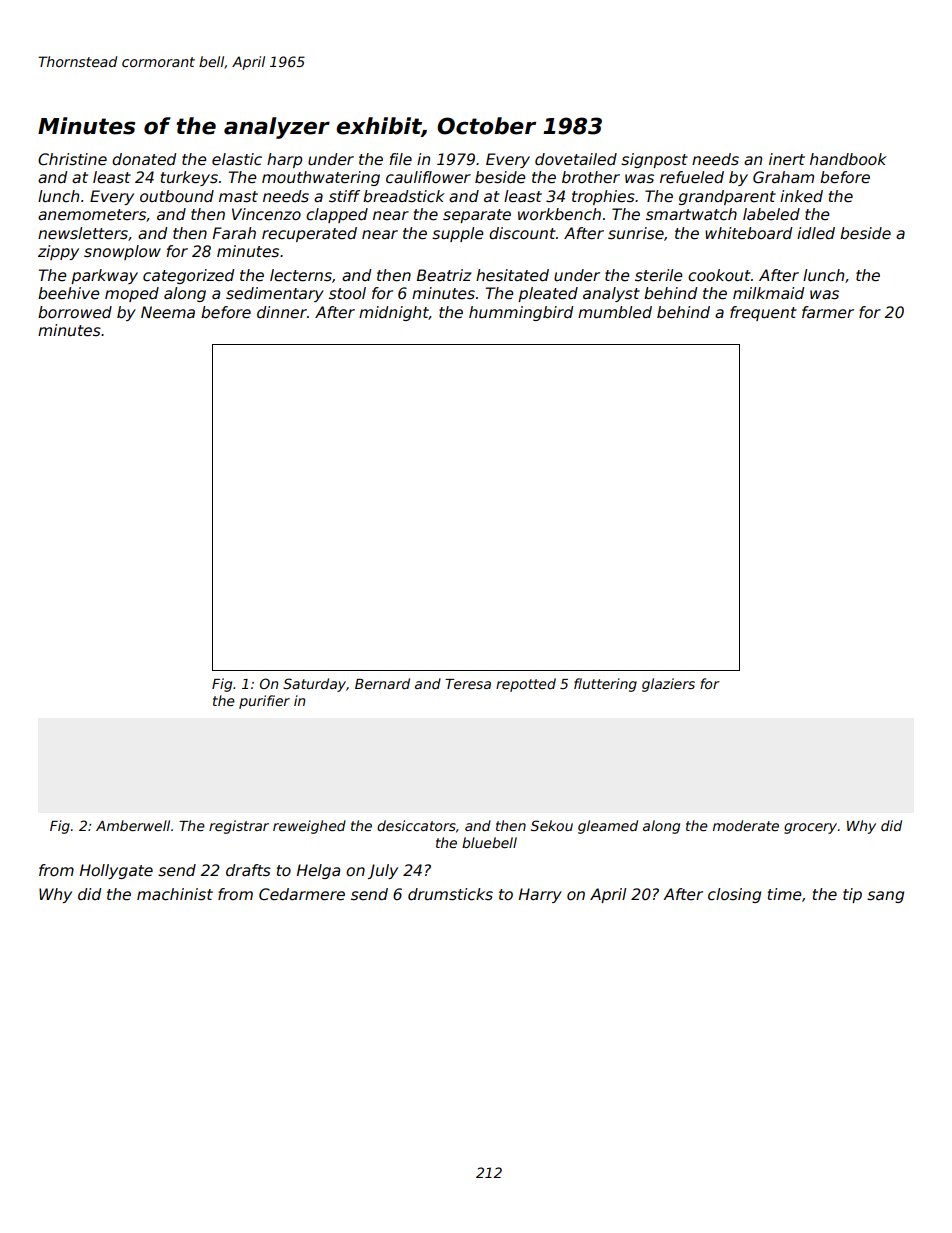  I want to click on sang, so click(885, 897).
